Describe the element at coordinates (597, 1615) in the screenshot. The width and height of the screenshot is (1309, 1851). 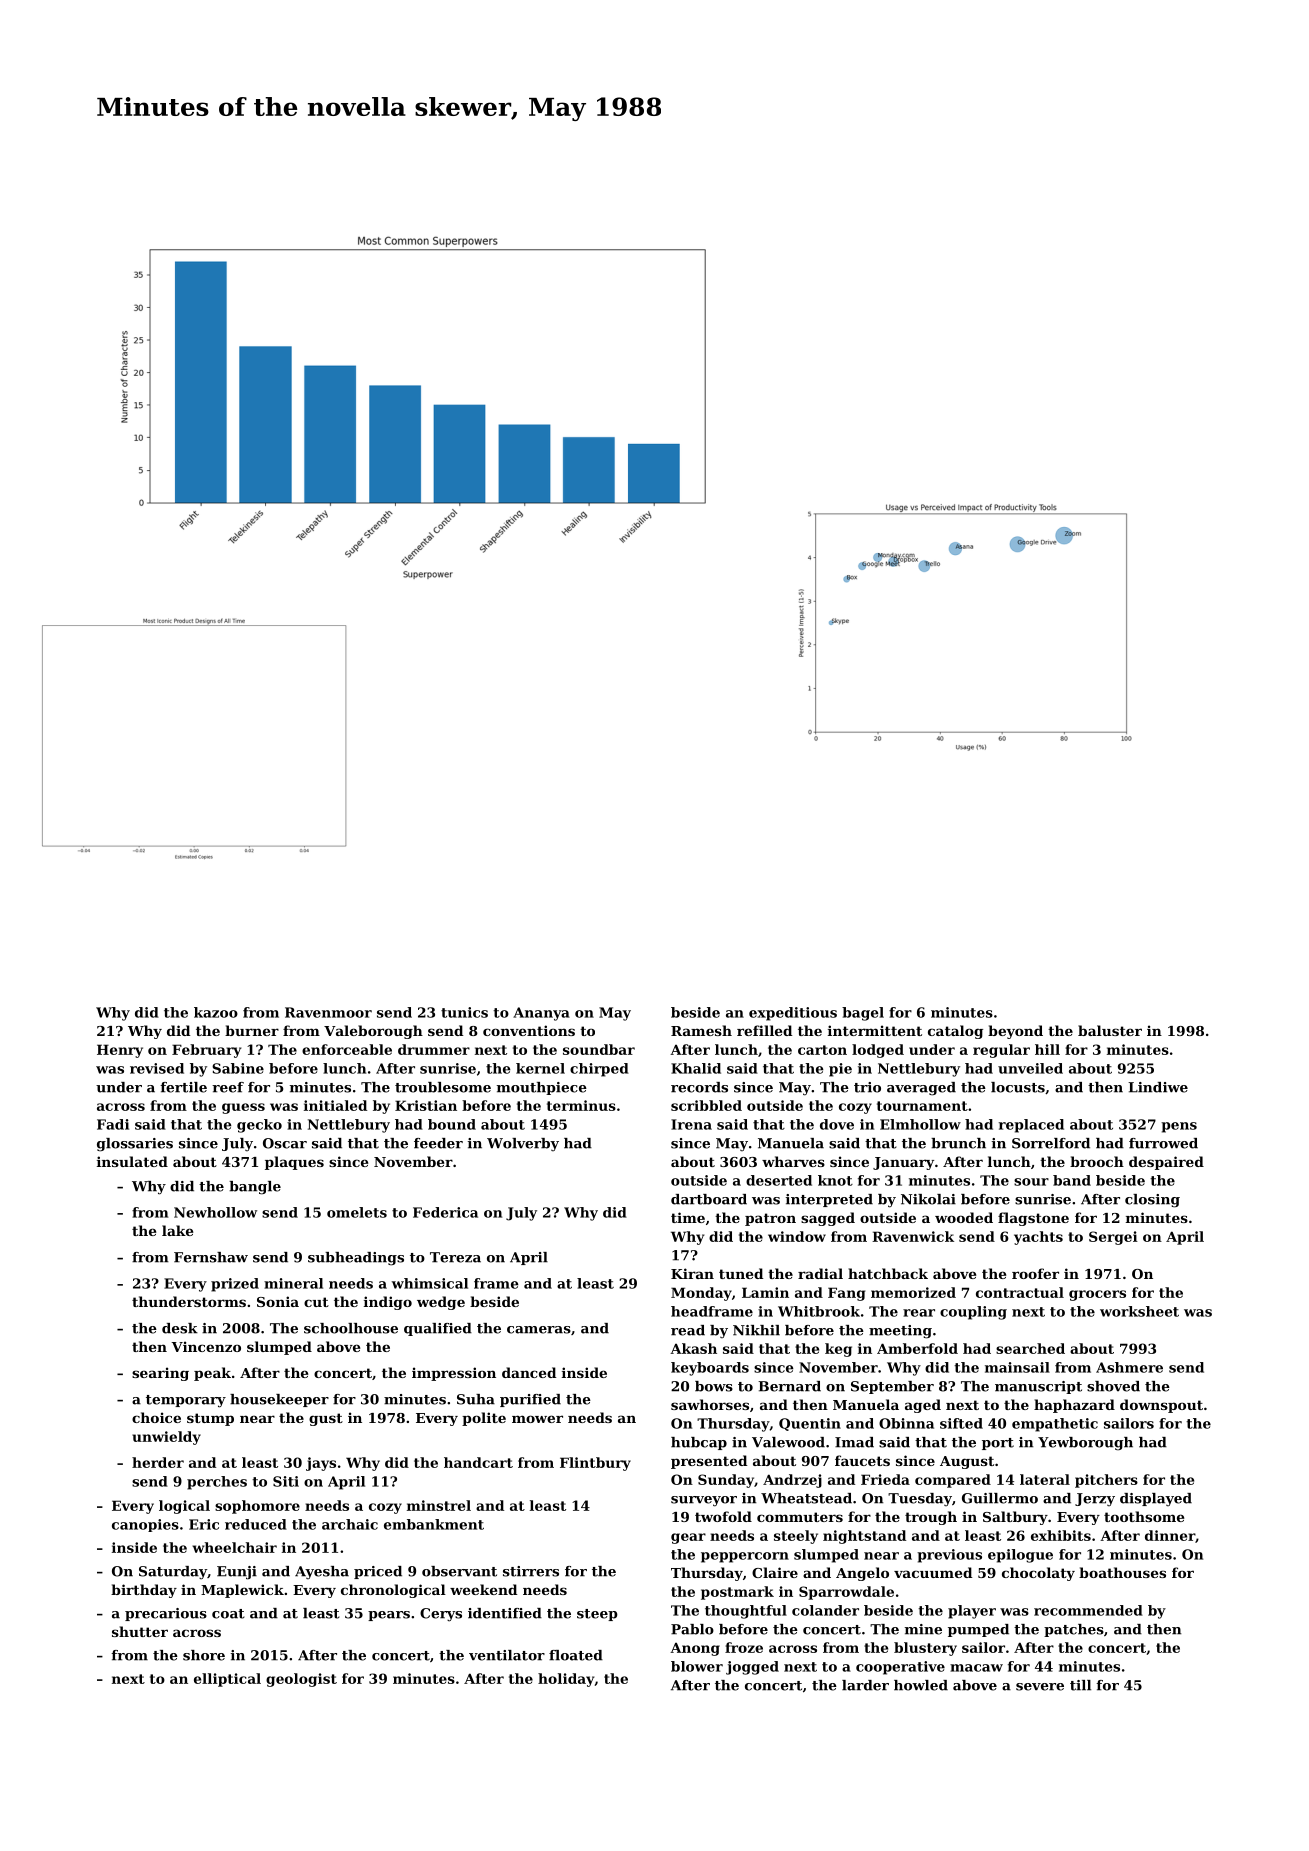
I see `steep` at that location.
